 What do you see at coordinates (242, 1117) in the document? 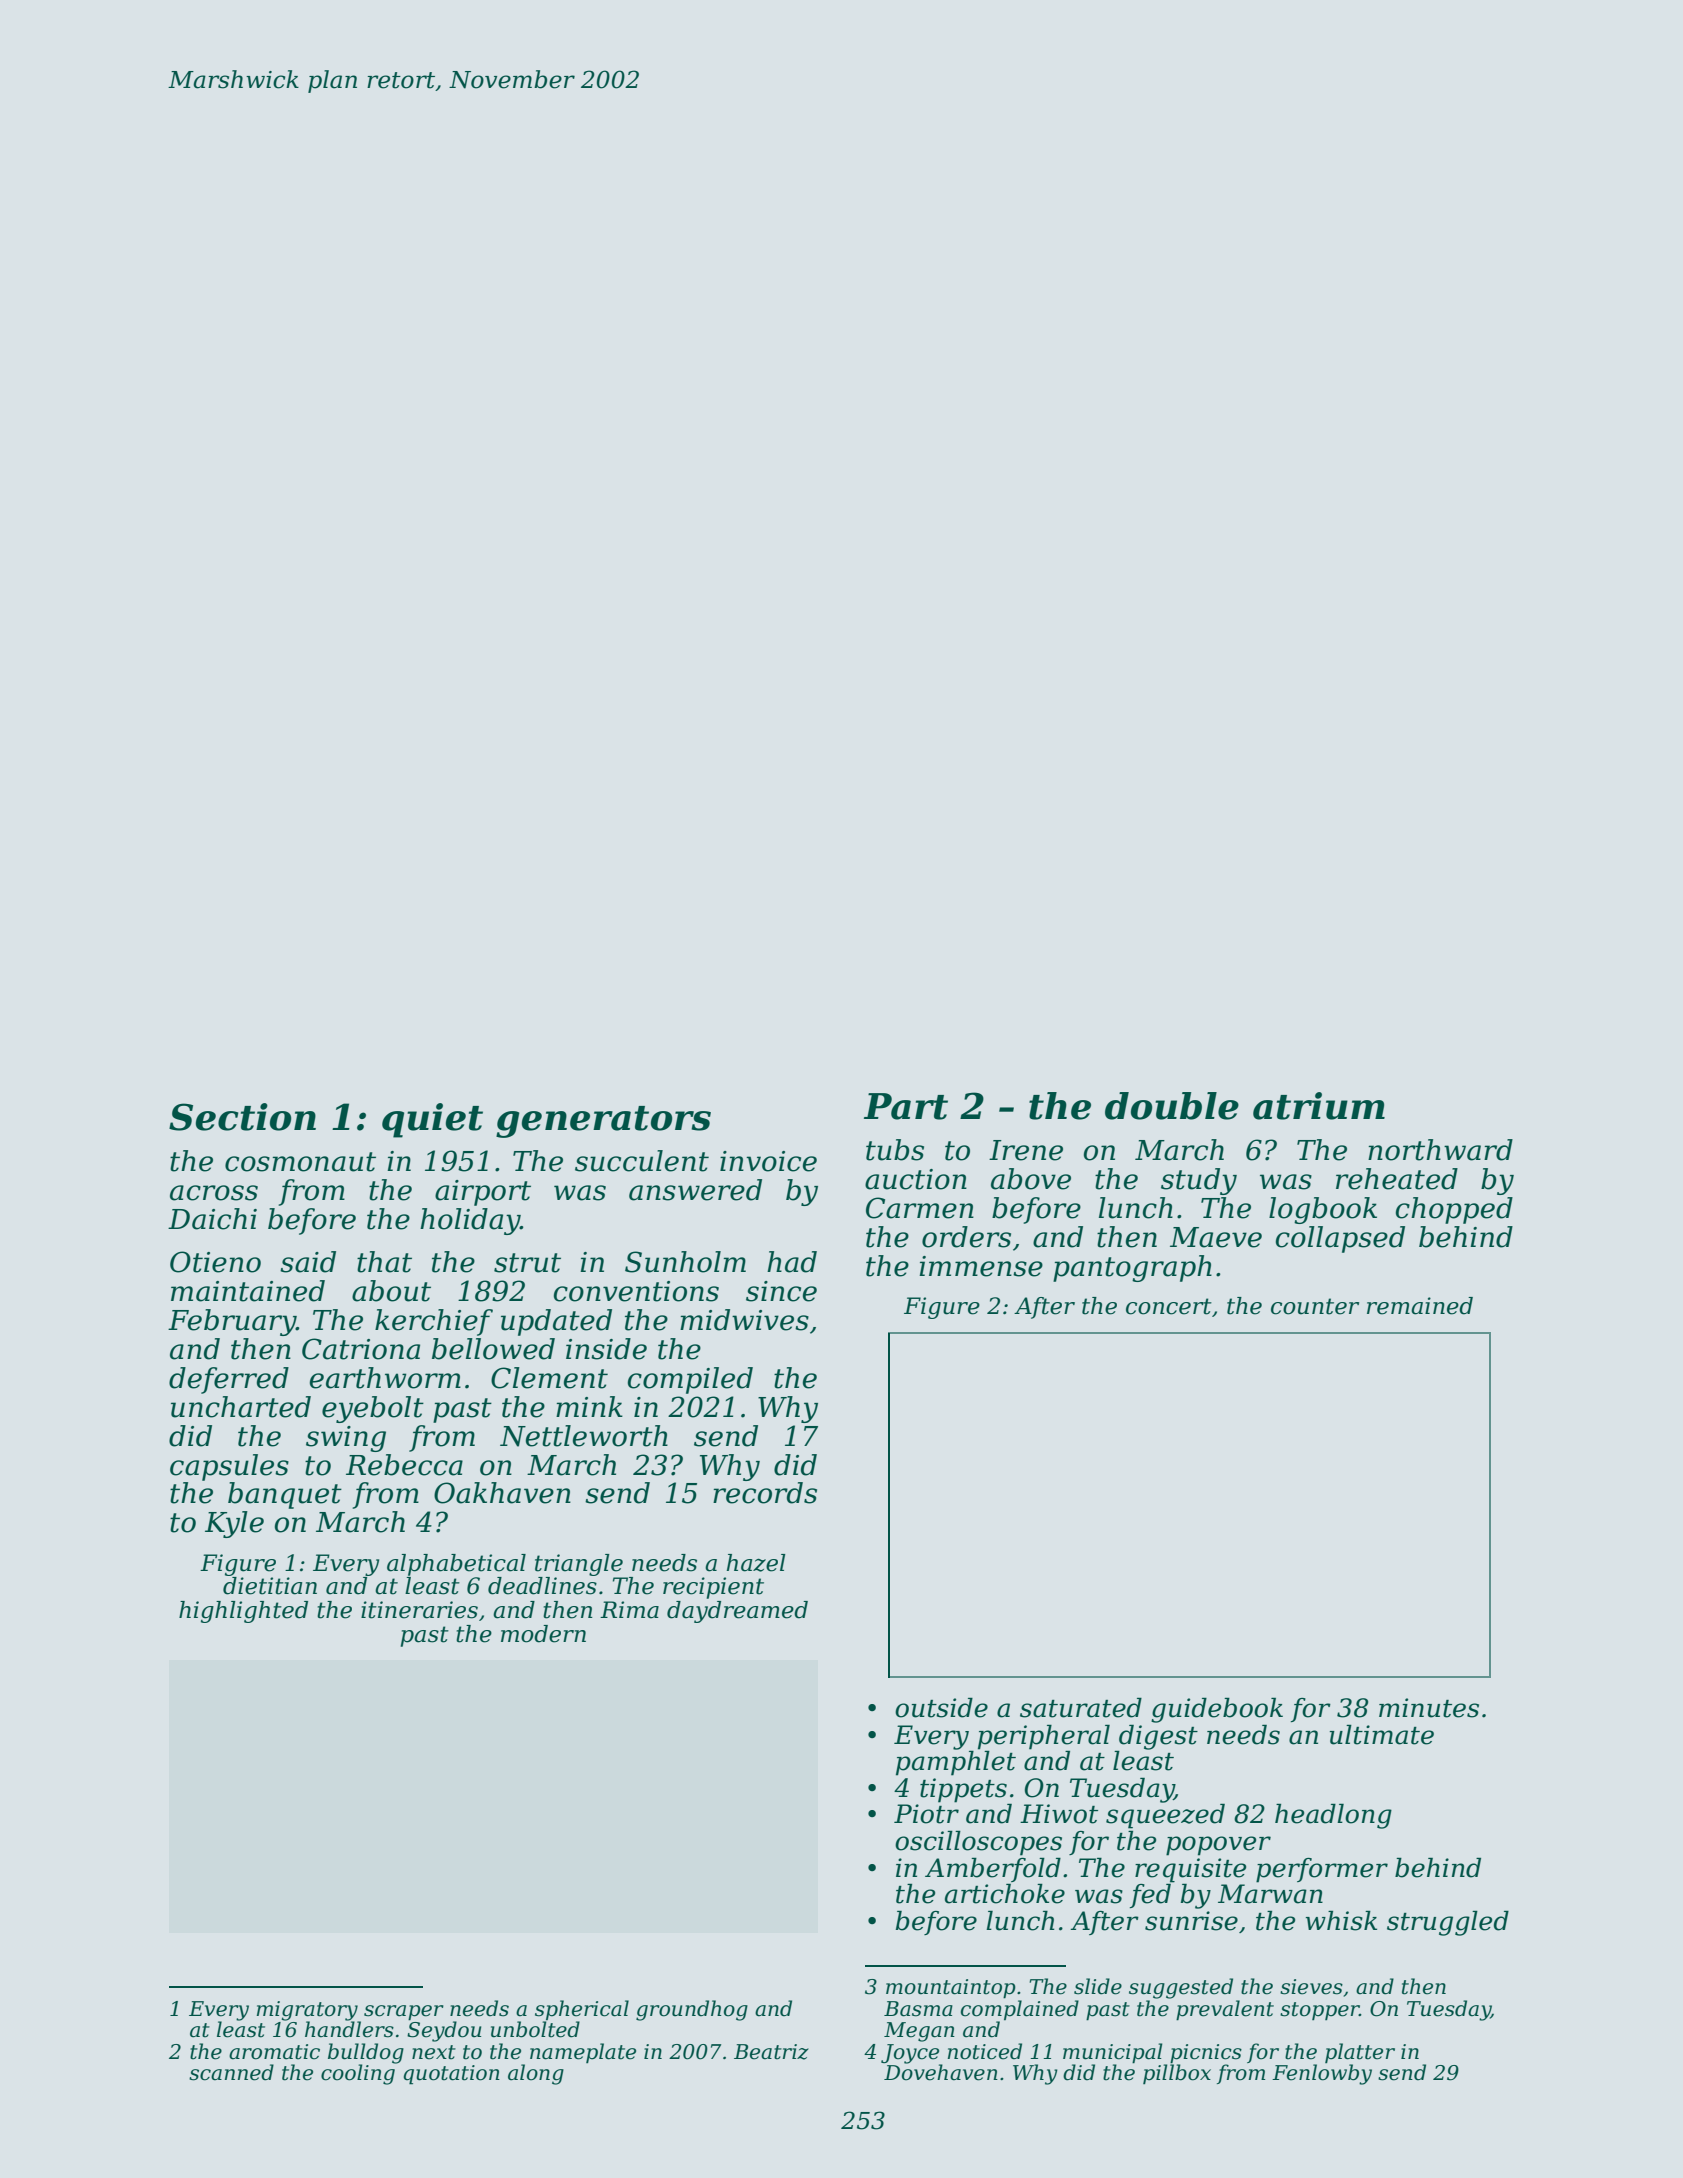
I see `Section` at bounding box center [242, 1117].
